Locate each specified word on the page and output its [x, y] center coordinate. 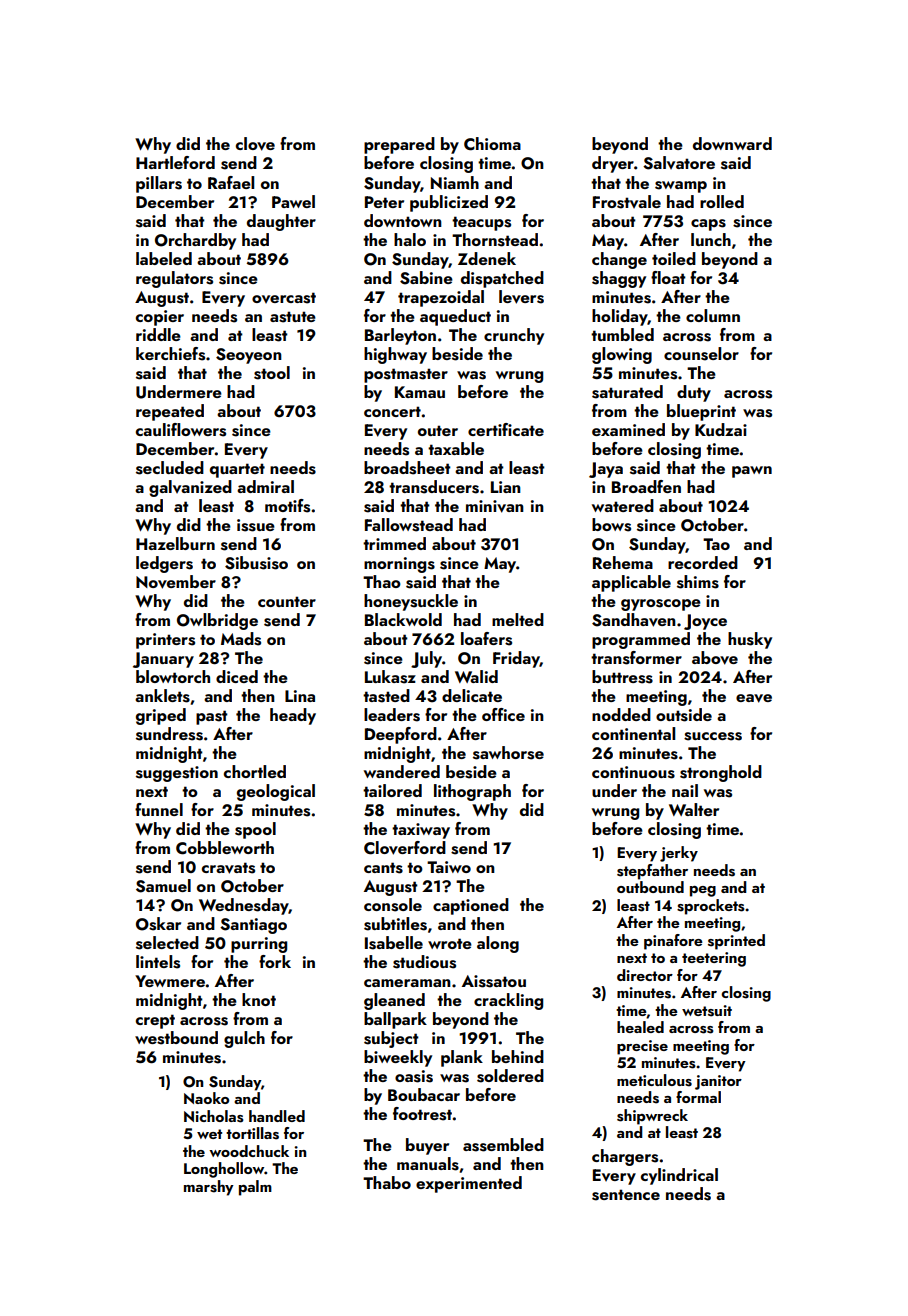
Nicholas [214, 1116]
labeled [164, 258]
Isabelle [394, 943]
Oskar [158, 924]
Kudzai [721, 429]
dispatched [502, 279]
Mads [241, 639]
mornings [399, 565]
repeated [170, 412]
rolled [722, 201]
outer [438, 430]
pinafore [673, 942]
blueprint [701, 412]
